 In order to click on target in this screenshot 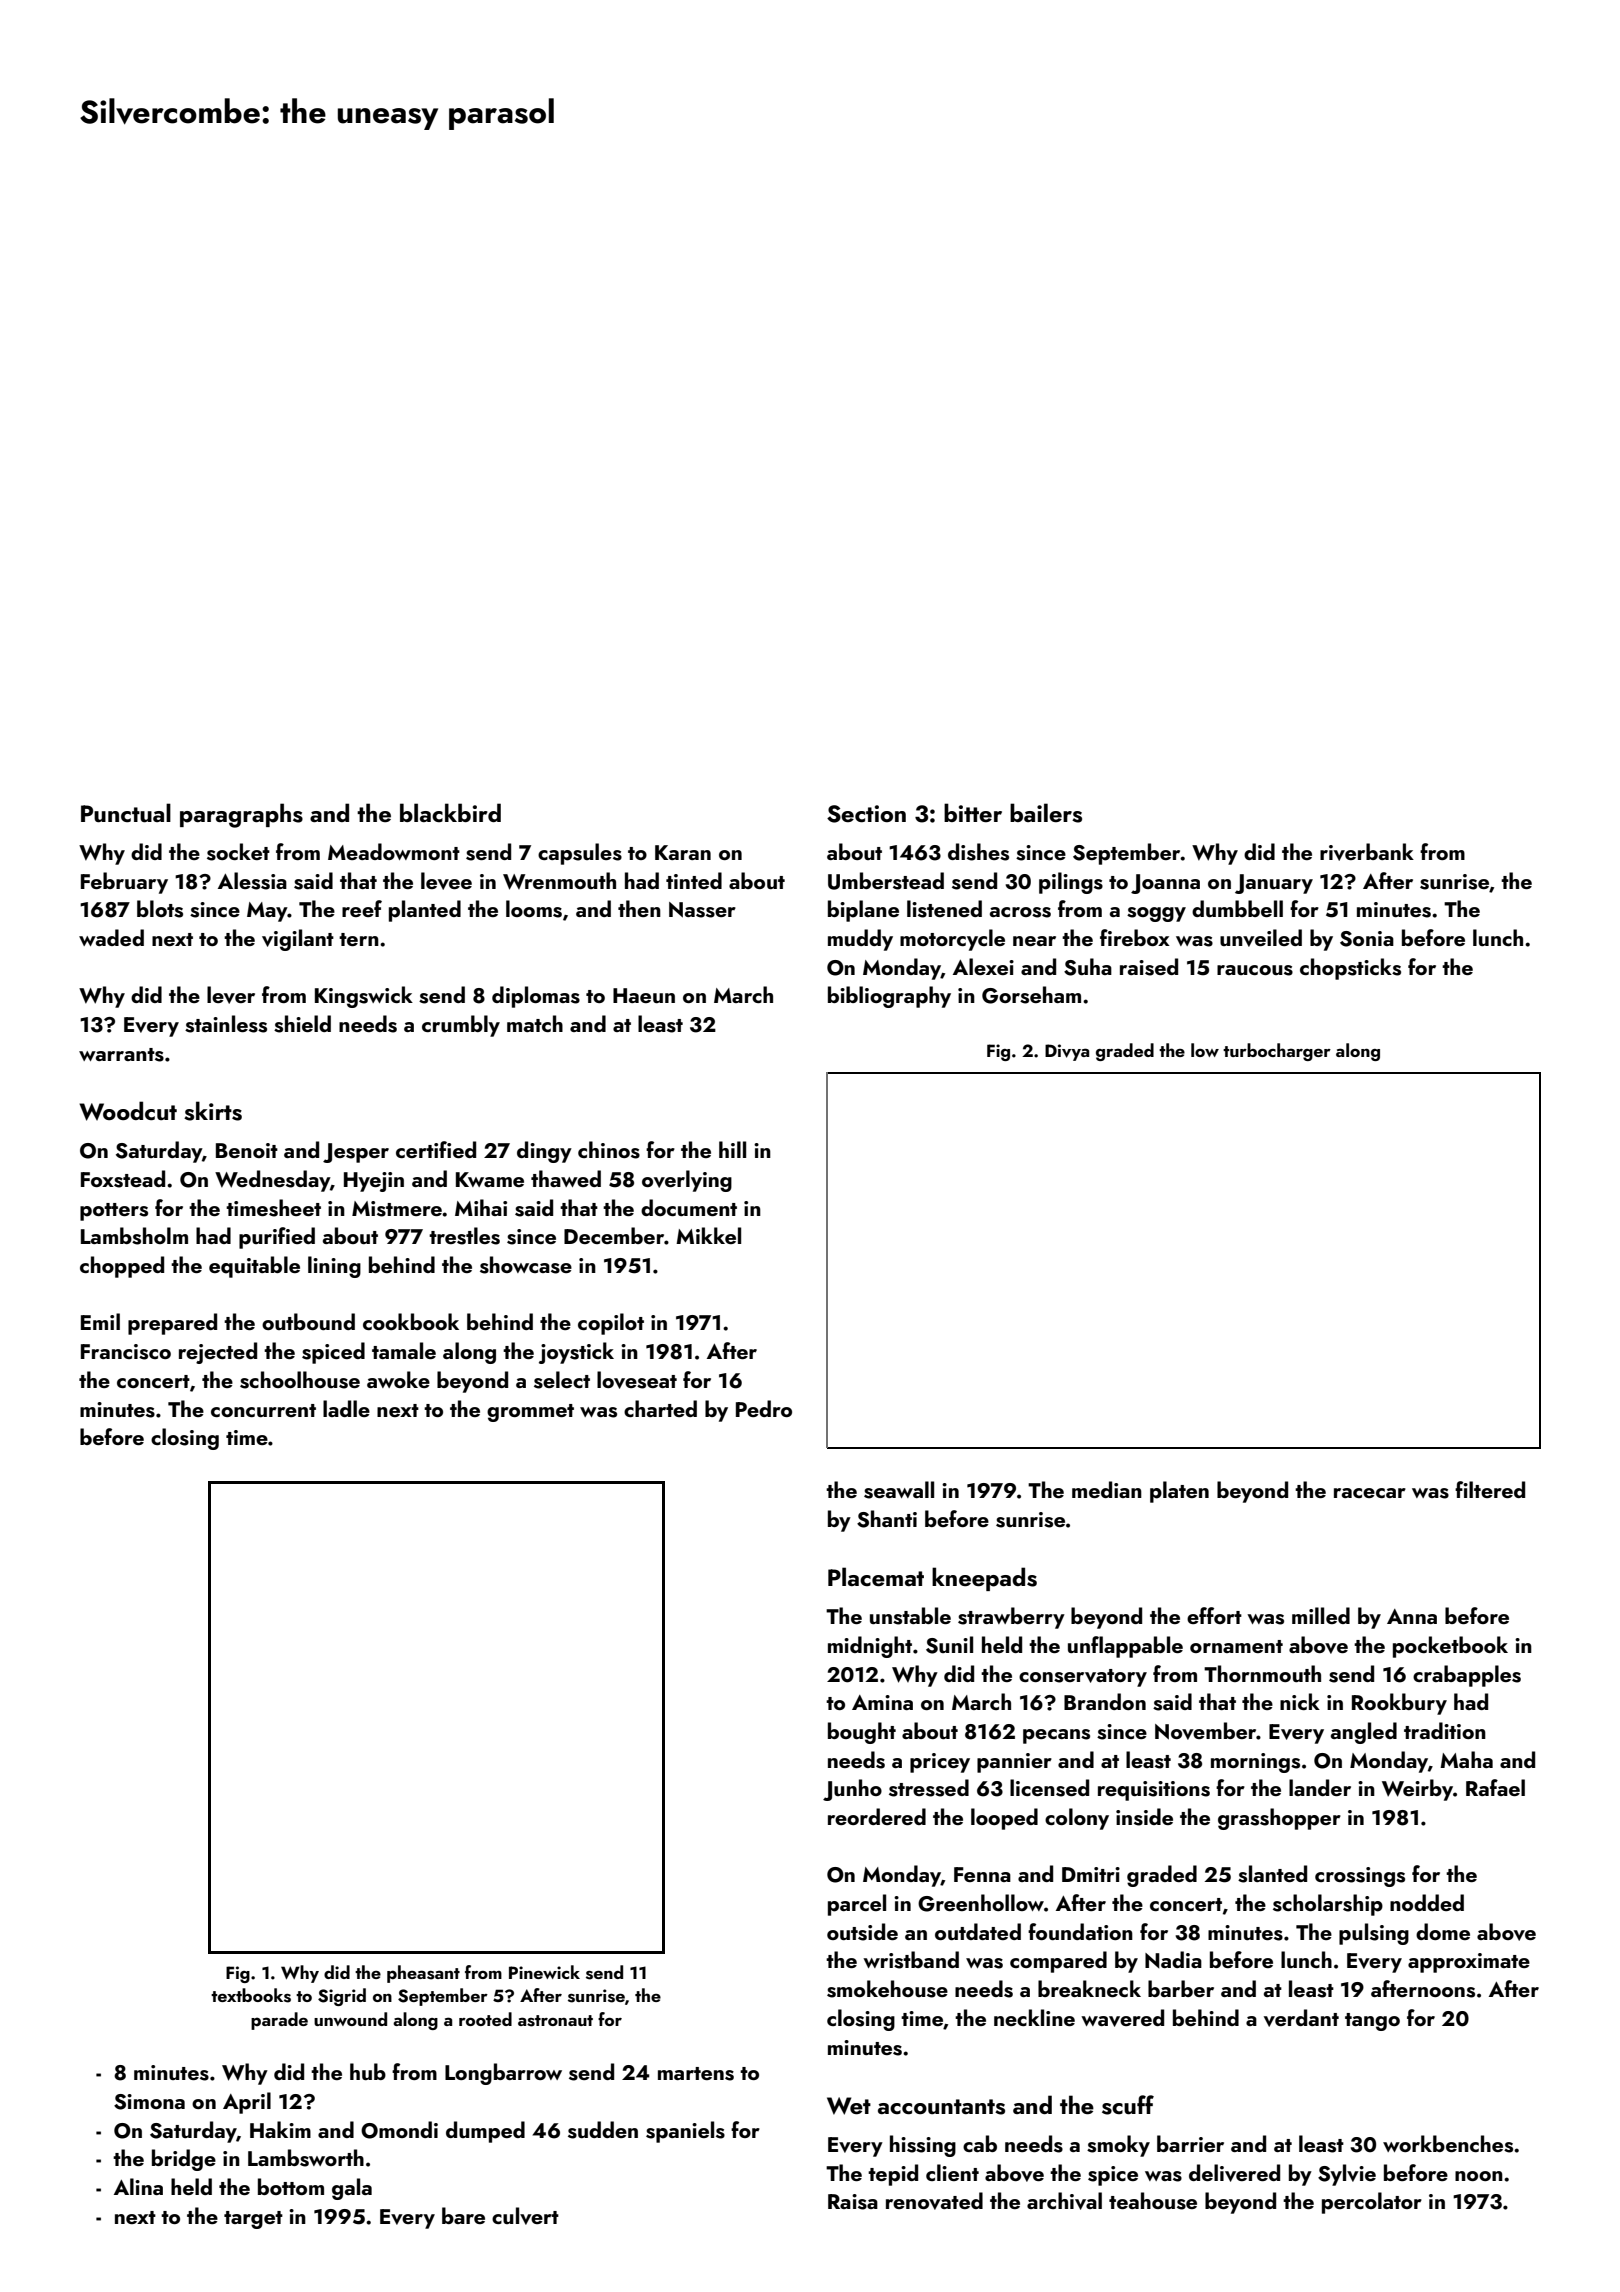, I will do `click(253, 2220)`.
